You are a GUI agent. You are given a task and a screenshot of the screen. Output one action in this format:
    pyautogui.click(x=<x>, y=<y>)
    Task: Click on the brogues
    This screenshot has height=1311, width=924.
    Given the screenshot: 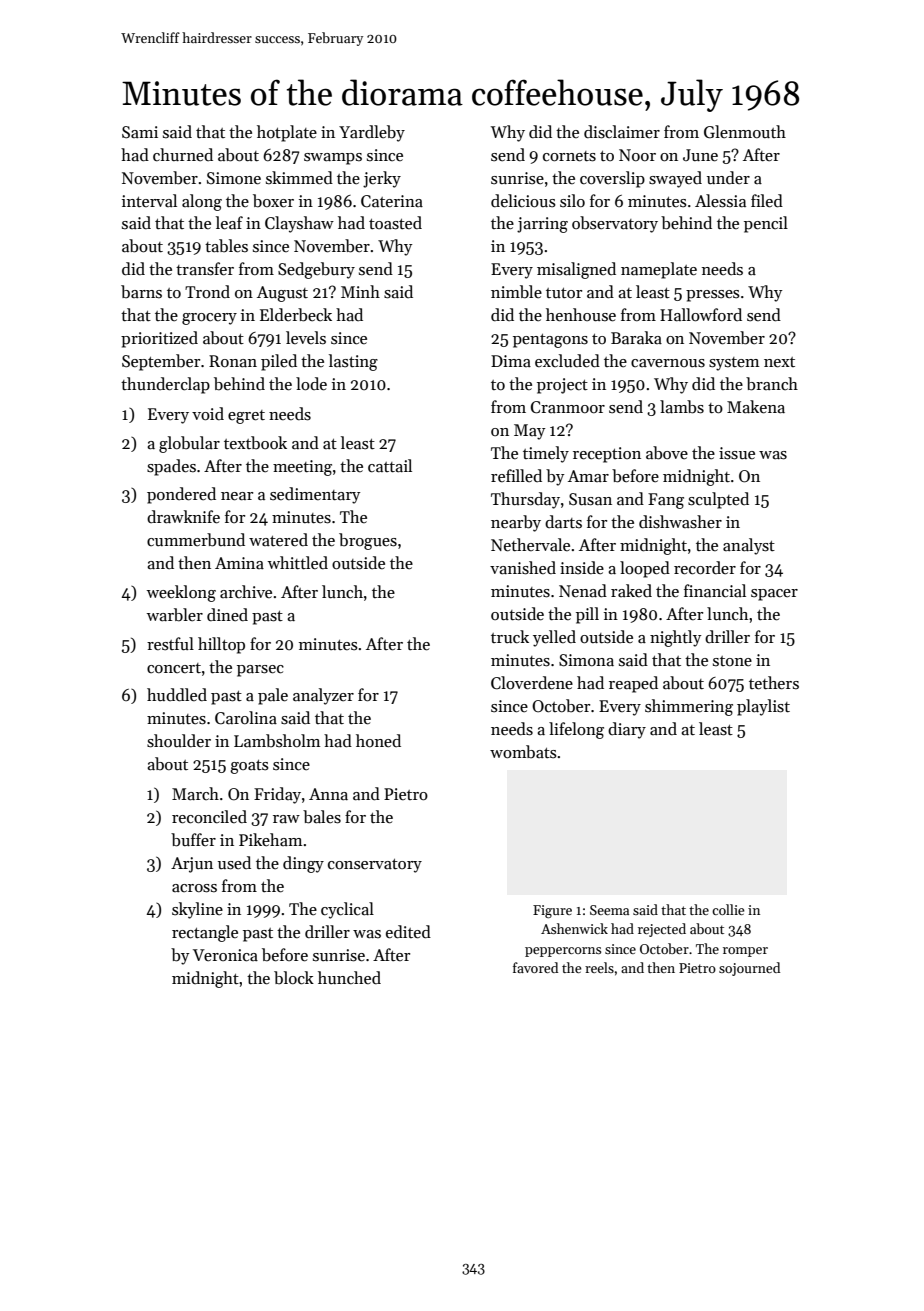 What is the action you would take?
    pyautogui.click(x=368, y=541)
